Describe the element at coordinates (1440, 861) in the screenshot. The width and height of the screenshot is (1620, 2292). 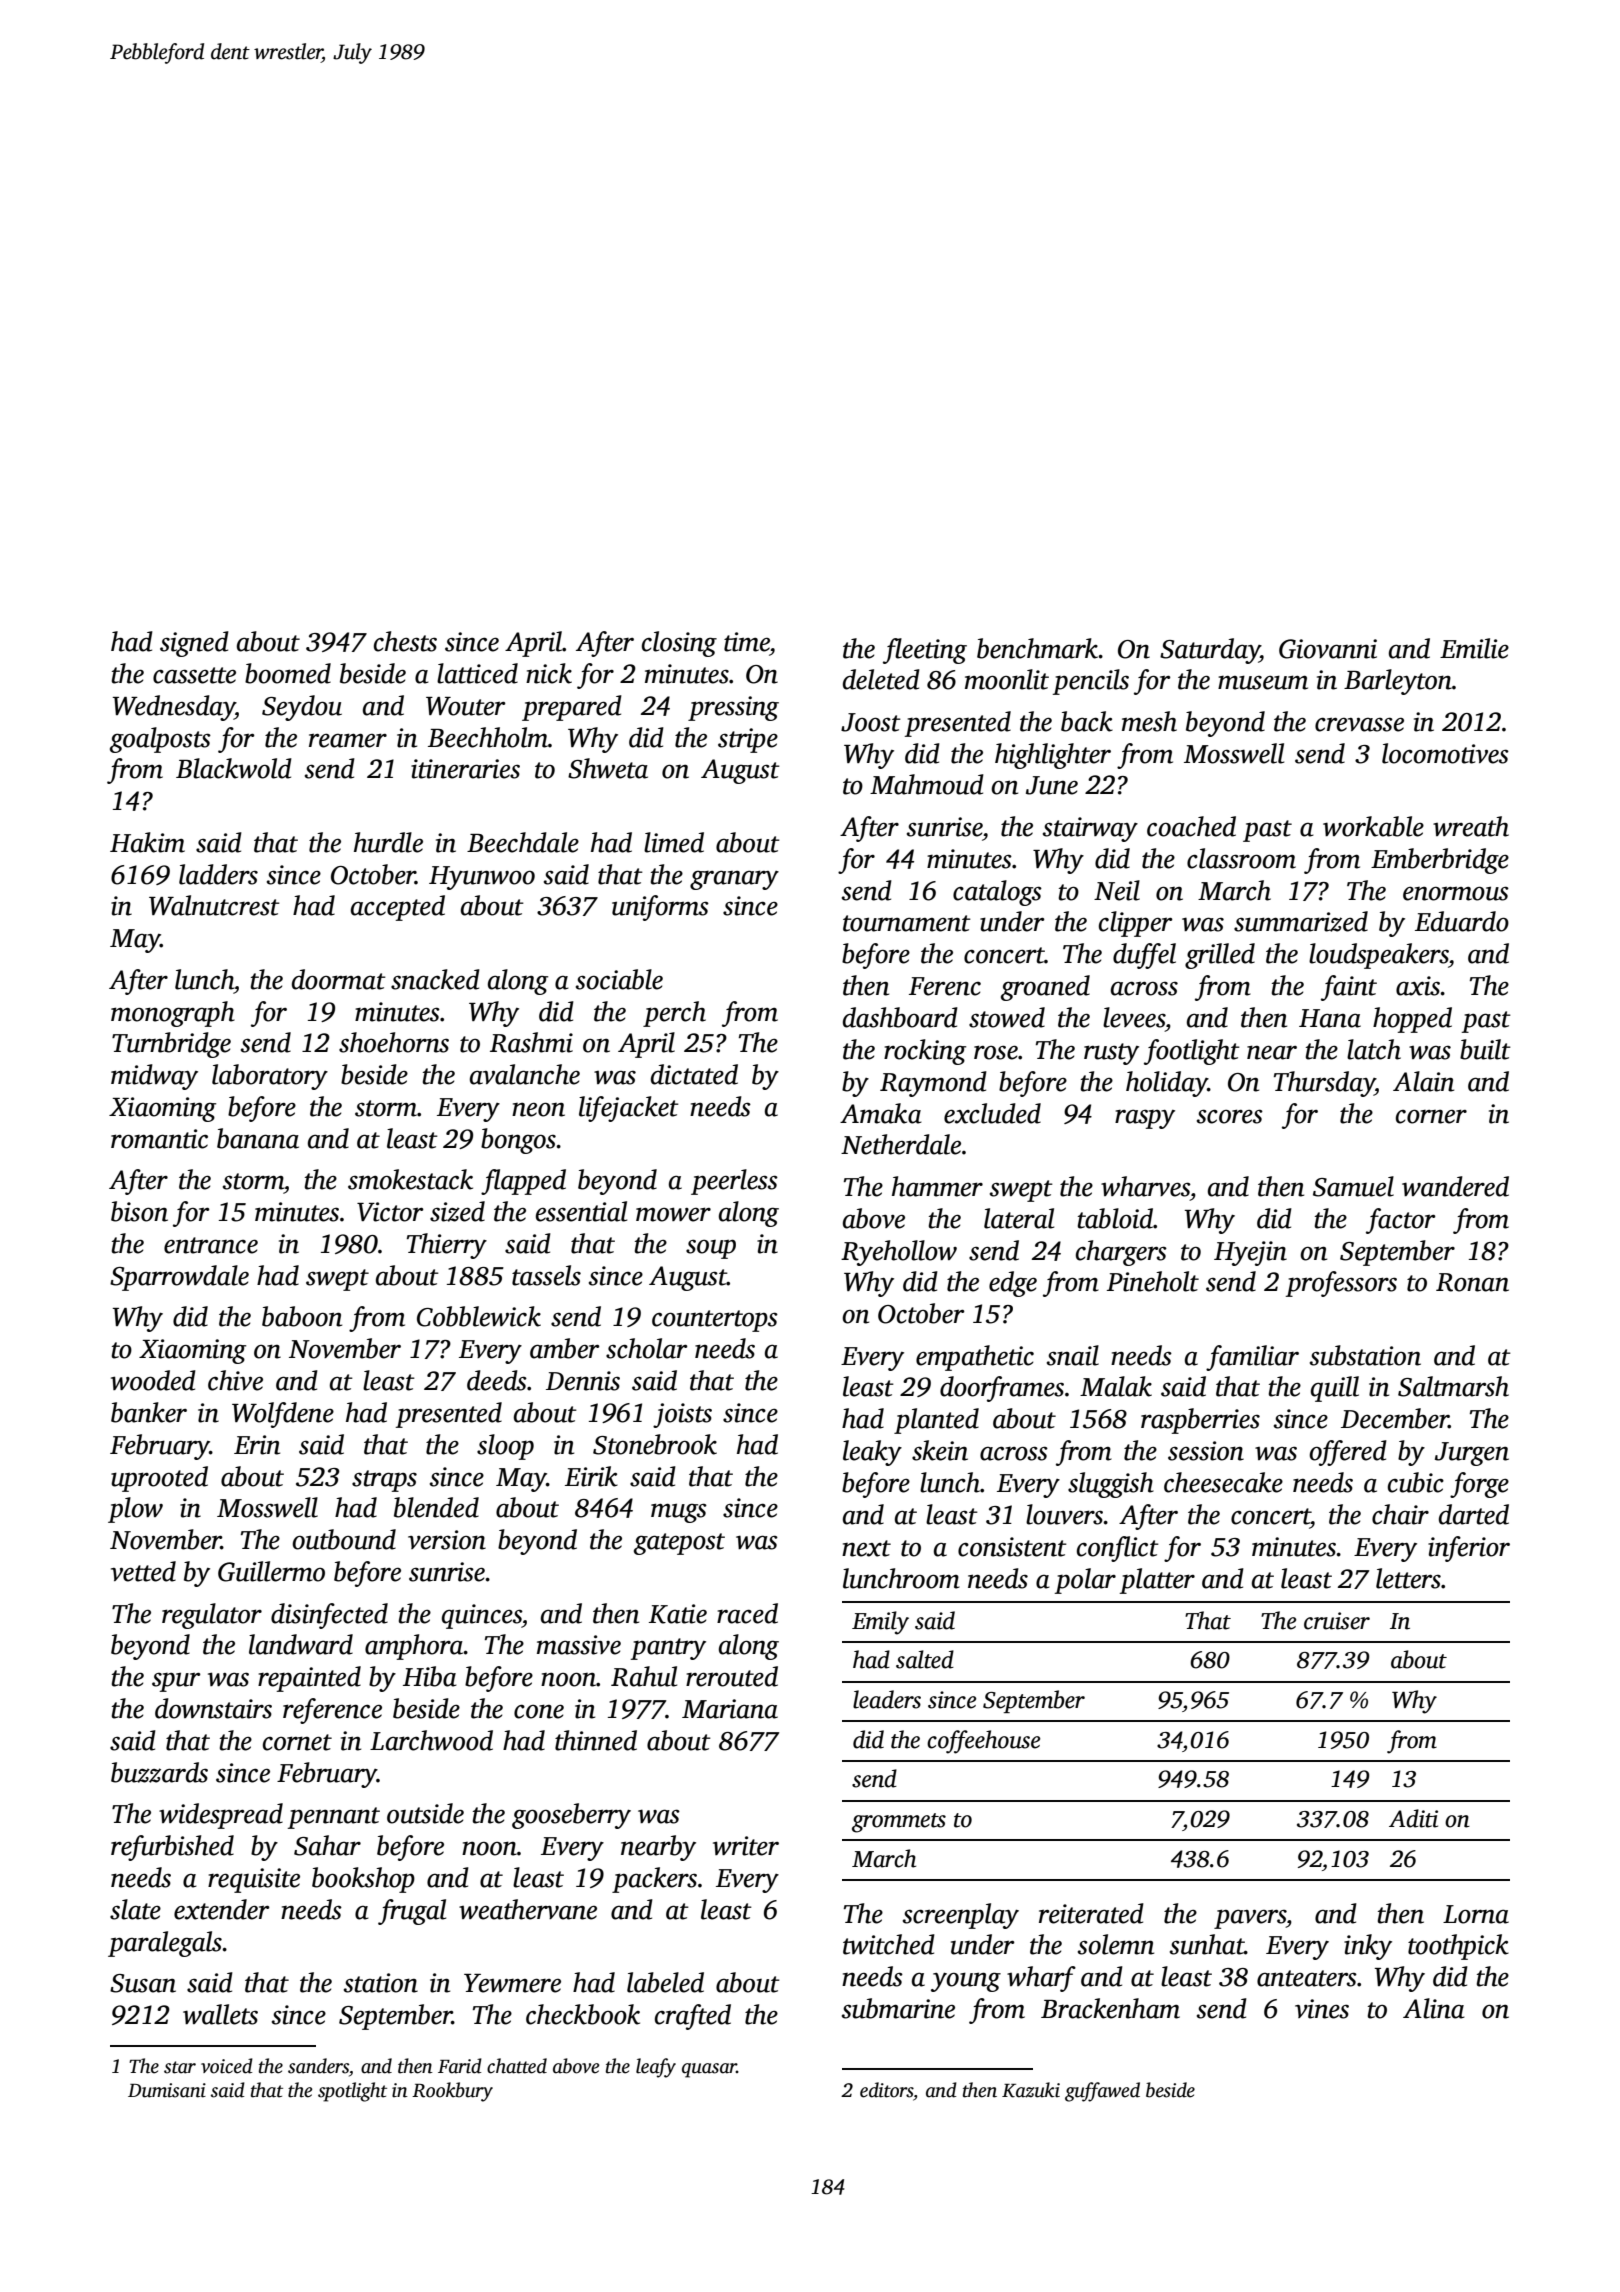
I see `Emberbridge` at that location.
